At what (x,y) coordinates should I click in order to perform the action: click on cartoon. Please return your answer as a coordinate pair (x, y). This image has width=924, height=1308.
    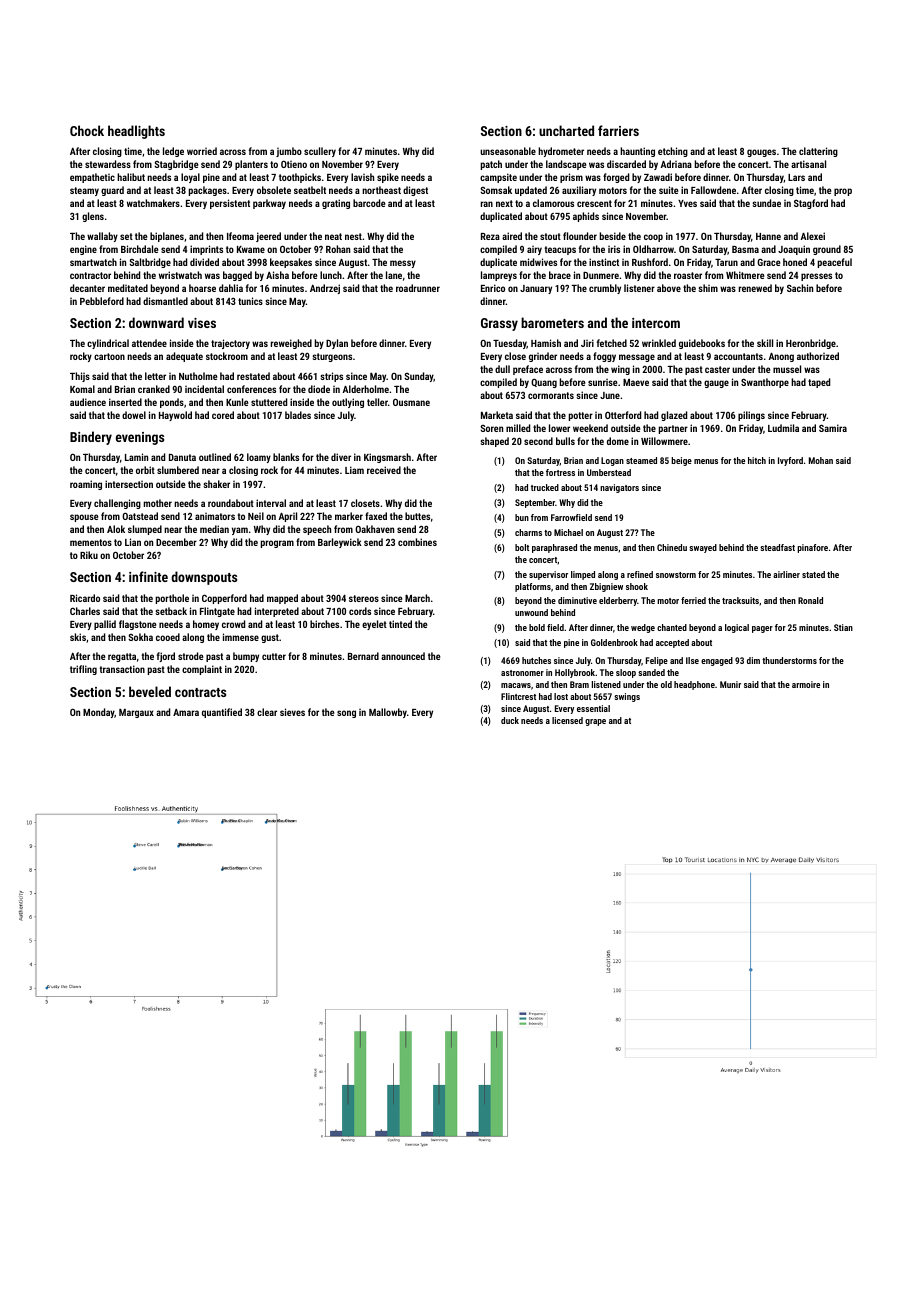
    Looking at the image, I should click on (109, 356).
